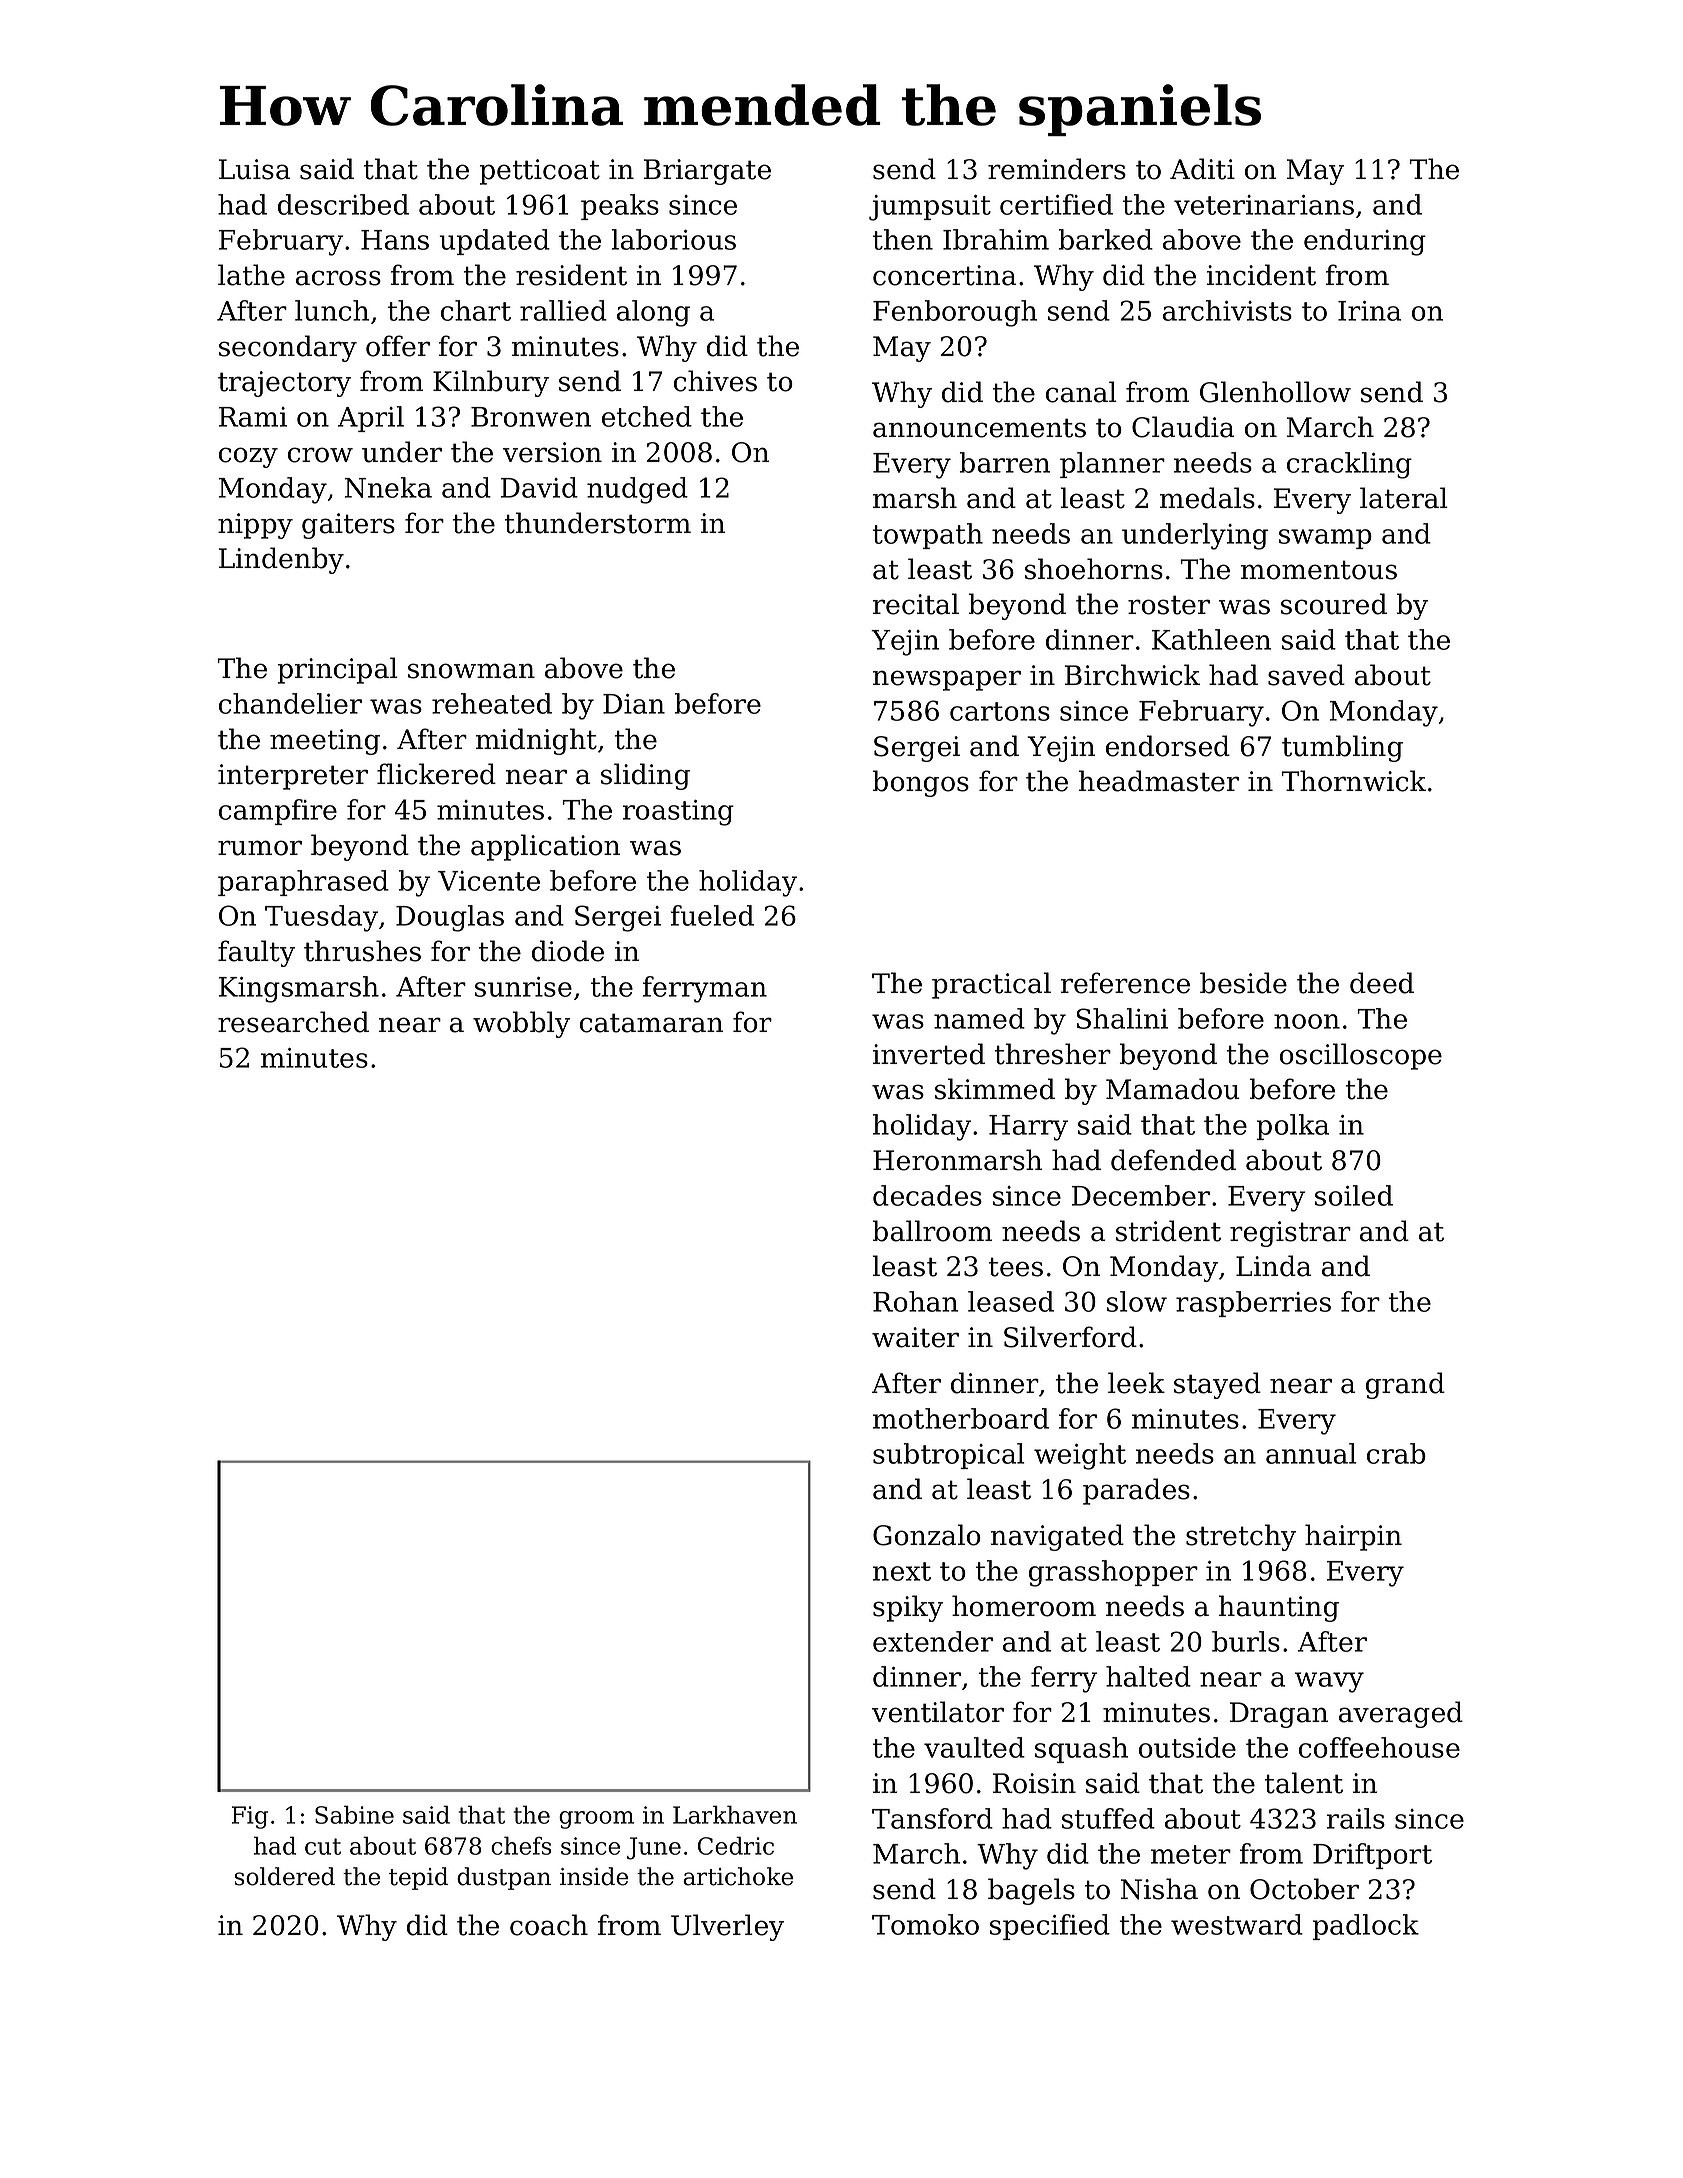  I want to click on Irina, so click(1369, 311).
